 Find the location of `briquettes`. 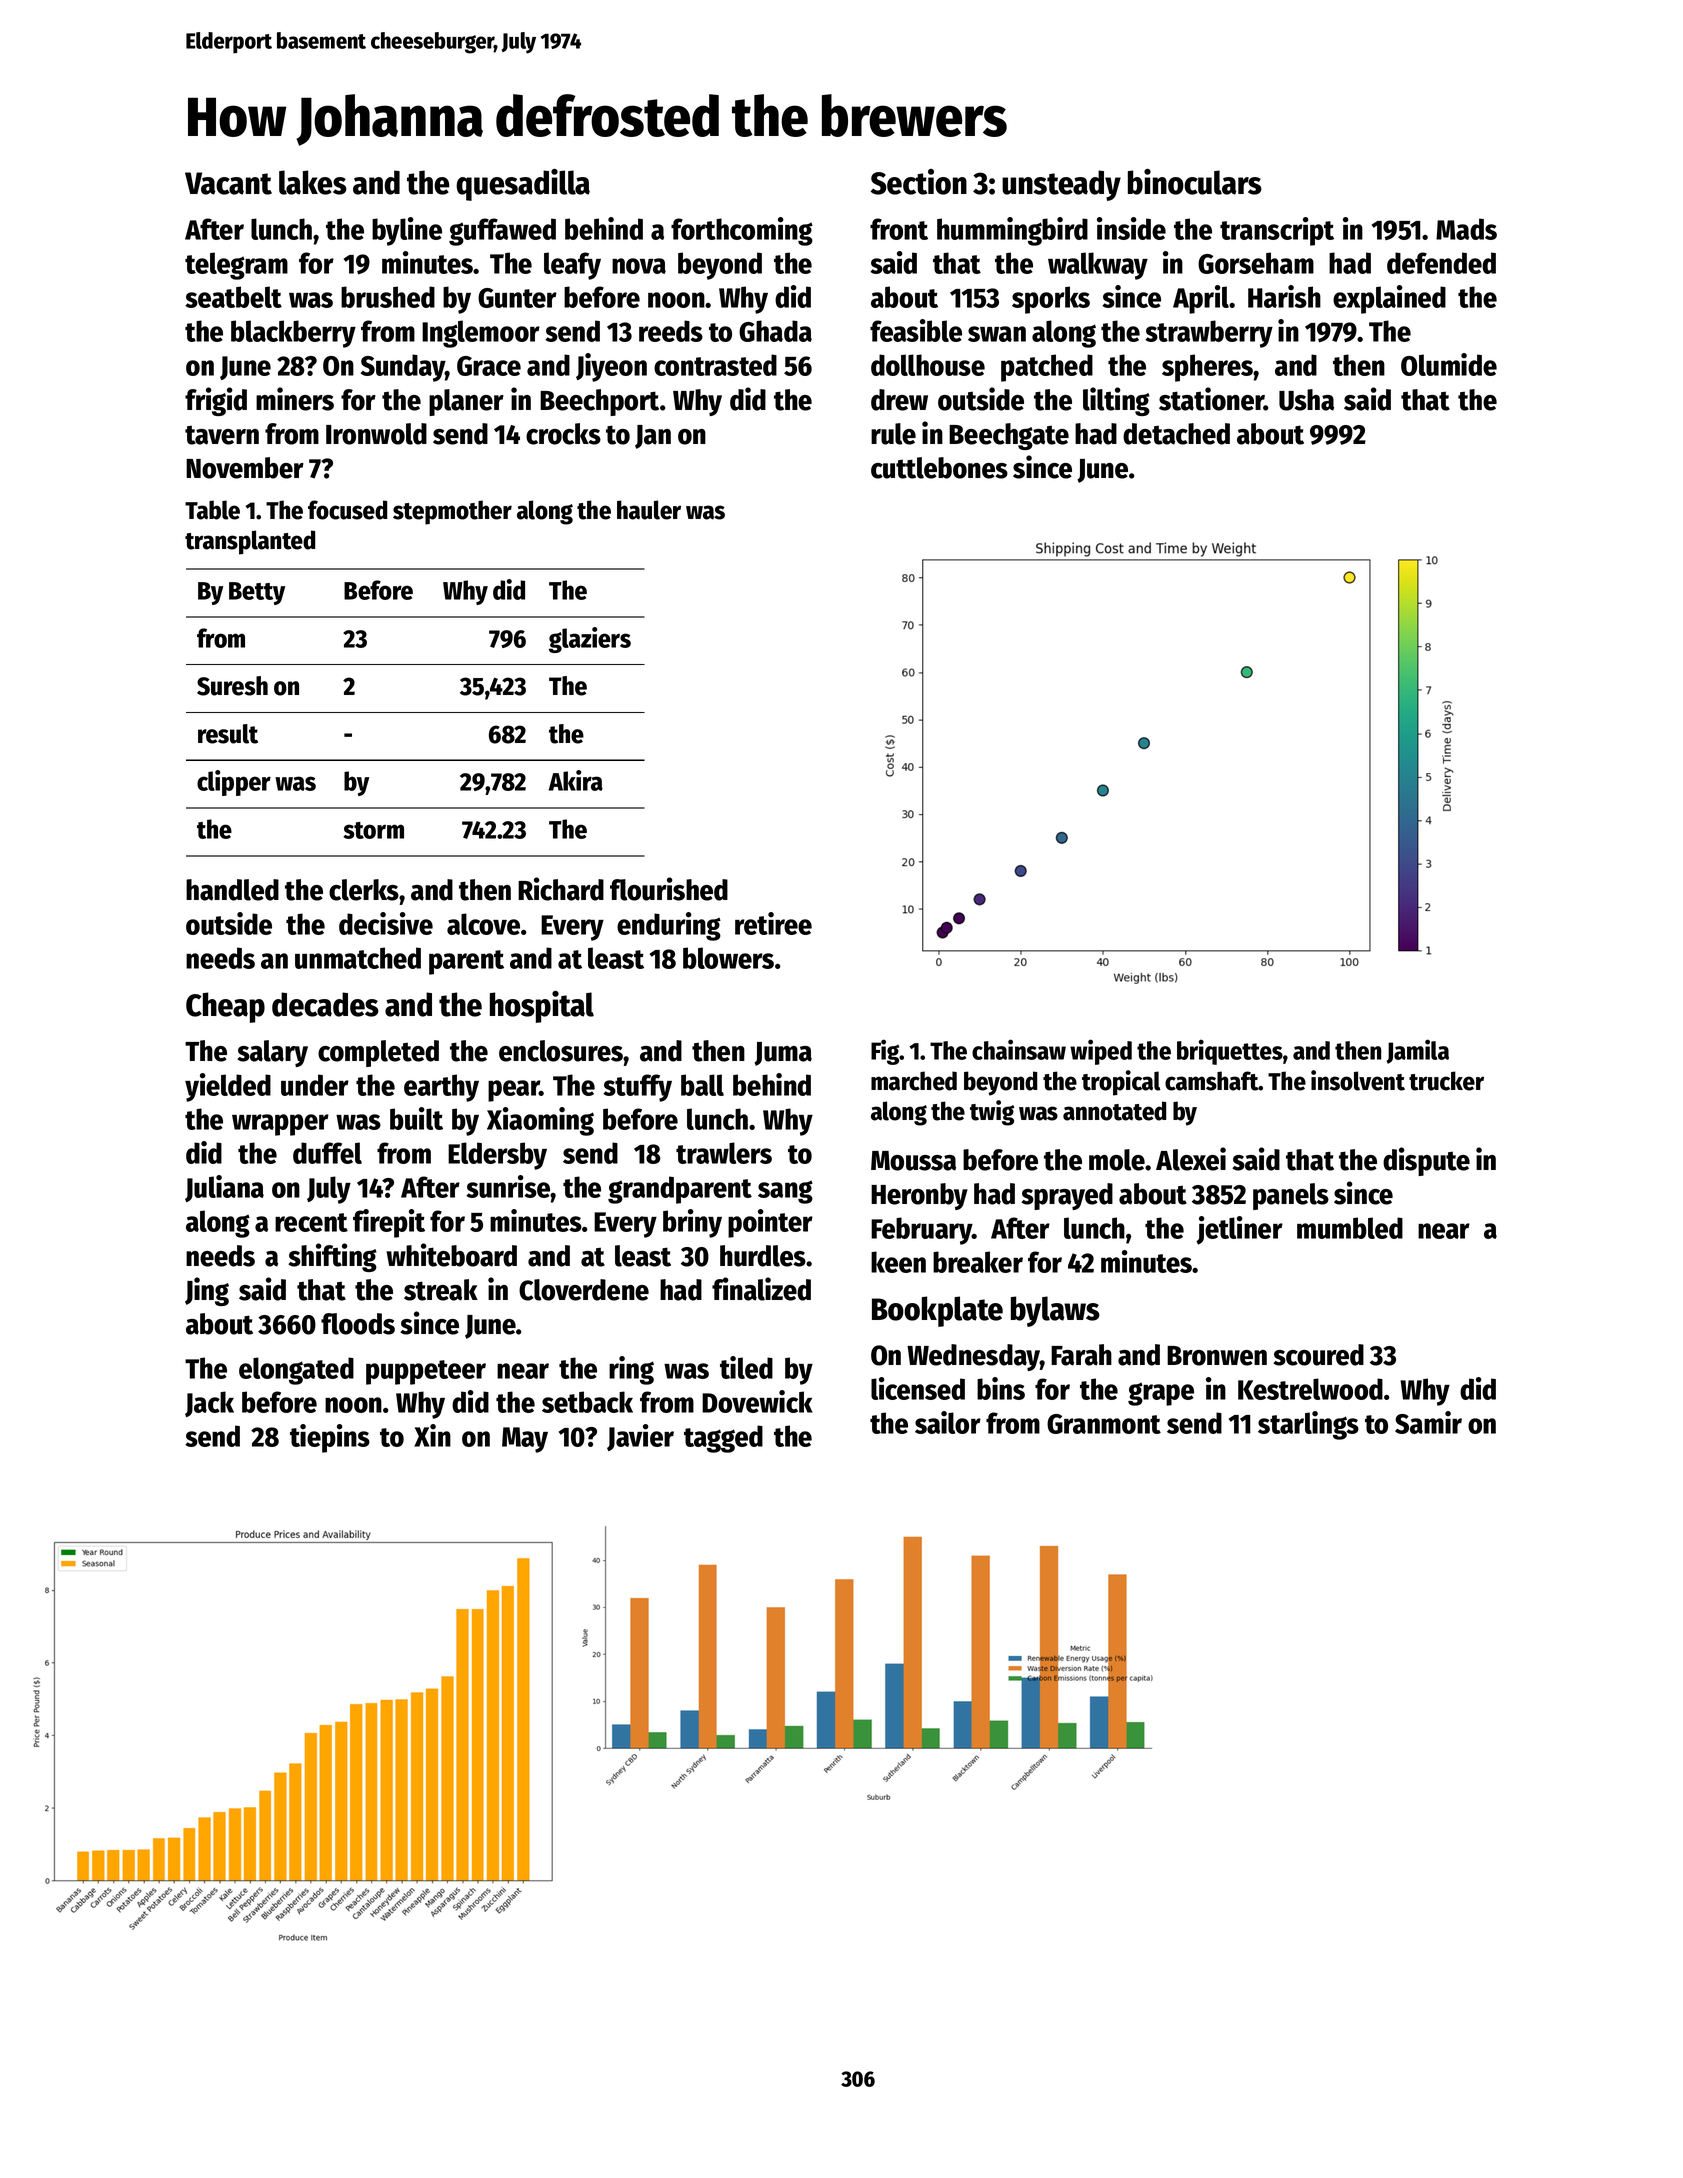

briquettes is located at coordinates (1230, 1052).
